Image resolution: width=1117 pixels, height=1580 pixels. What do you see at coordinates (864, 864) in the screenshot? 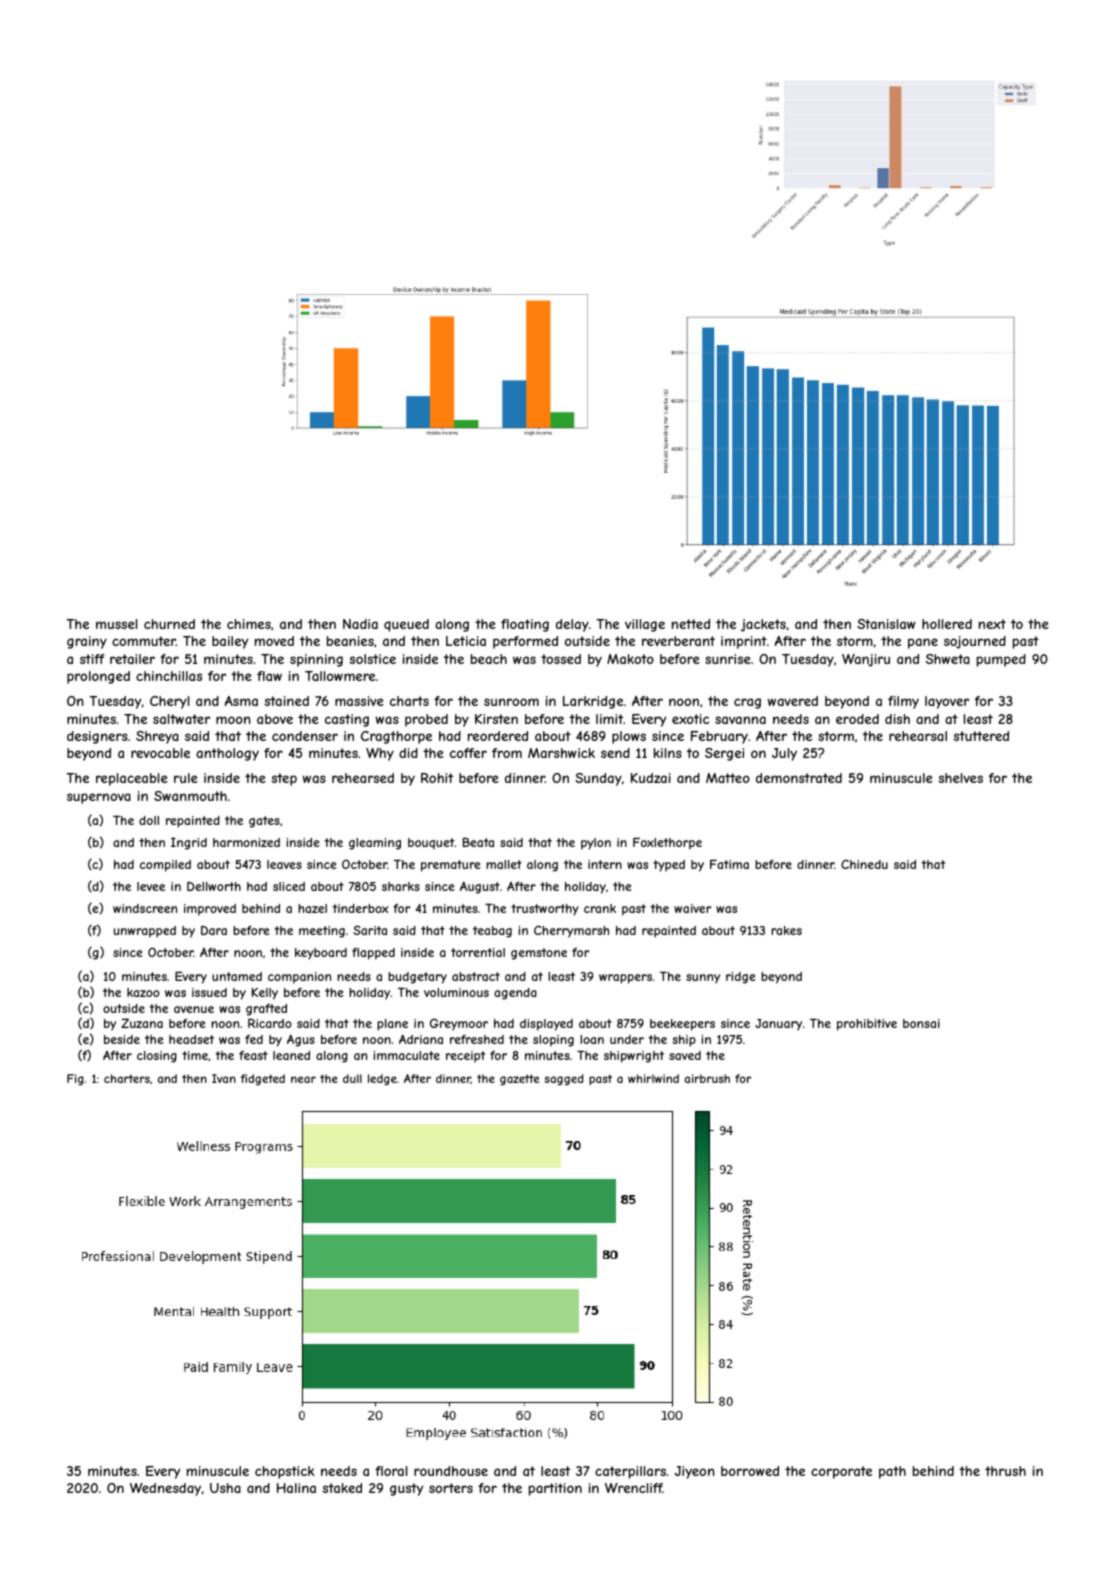
I see `Chinedu` at bounding box center [864, 864].
